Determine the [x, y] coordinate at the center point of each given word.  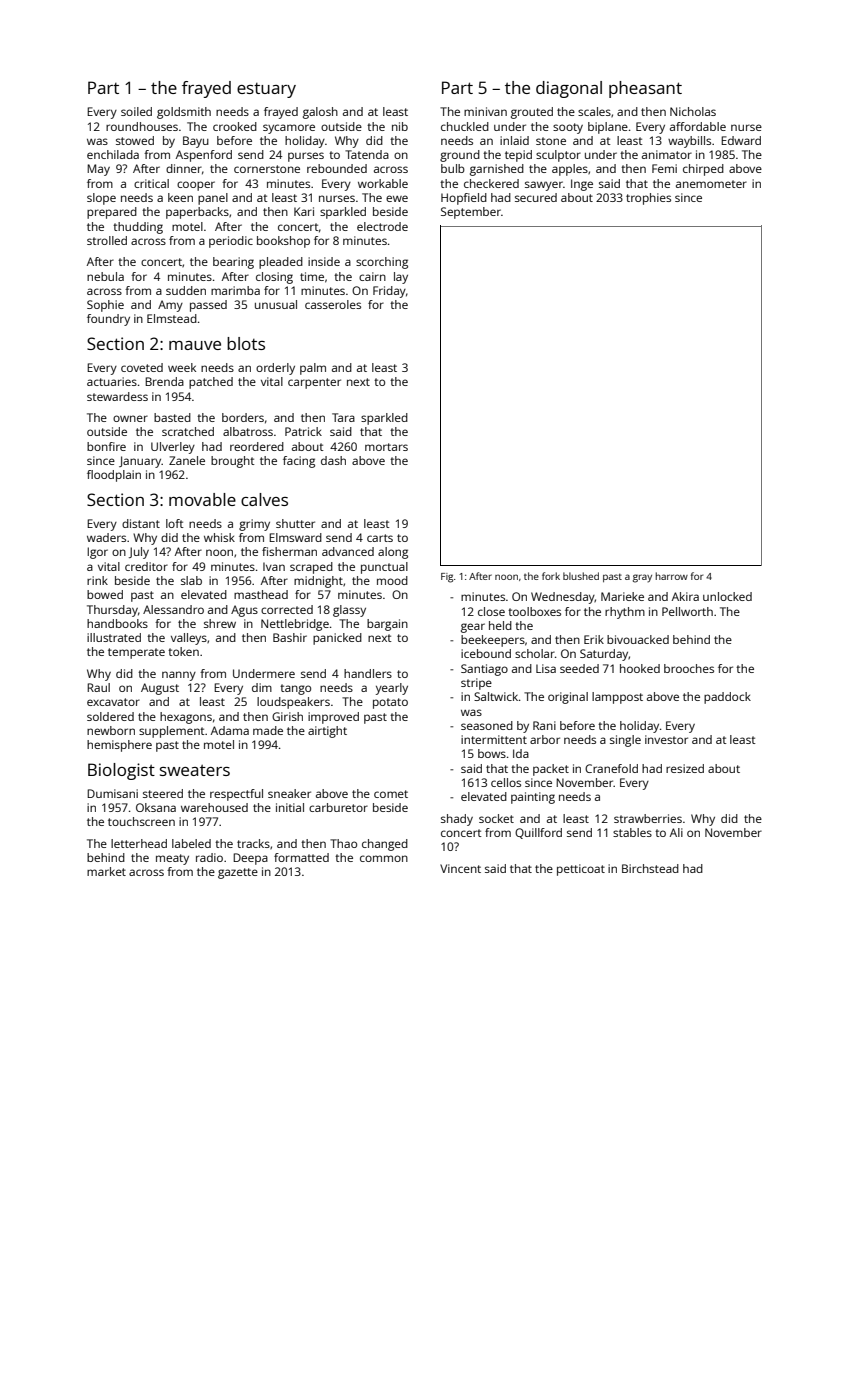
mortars [386, 447]
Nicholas [693, 111]
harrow [671, 576]
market [106, 871]
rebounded [337, 168]
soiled [136, 111]
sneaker [289, 793]
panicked [337, 639]
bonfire [106, 446]
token [183, 651]
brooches [689, 668]
